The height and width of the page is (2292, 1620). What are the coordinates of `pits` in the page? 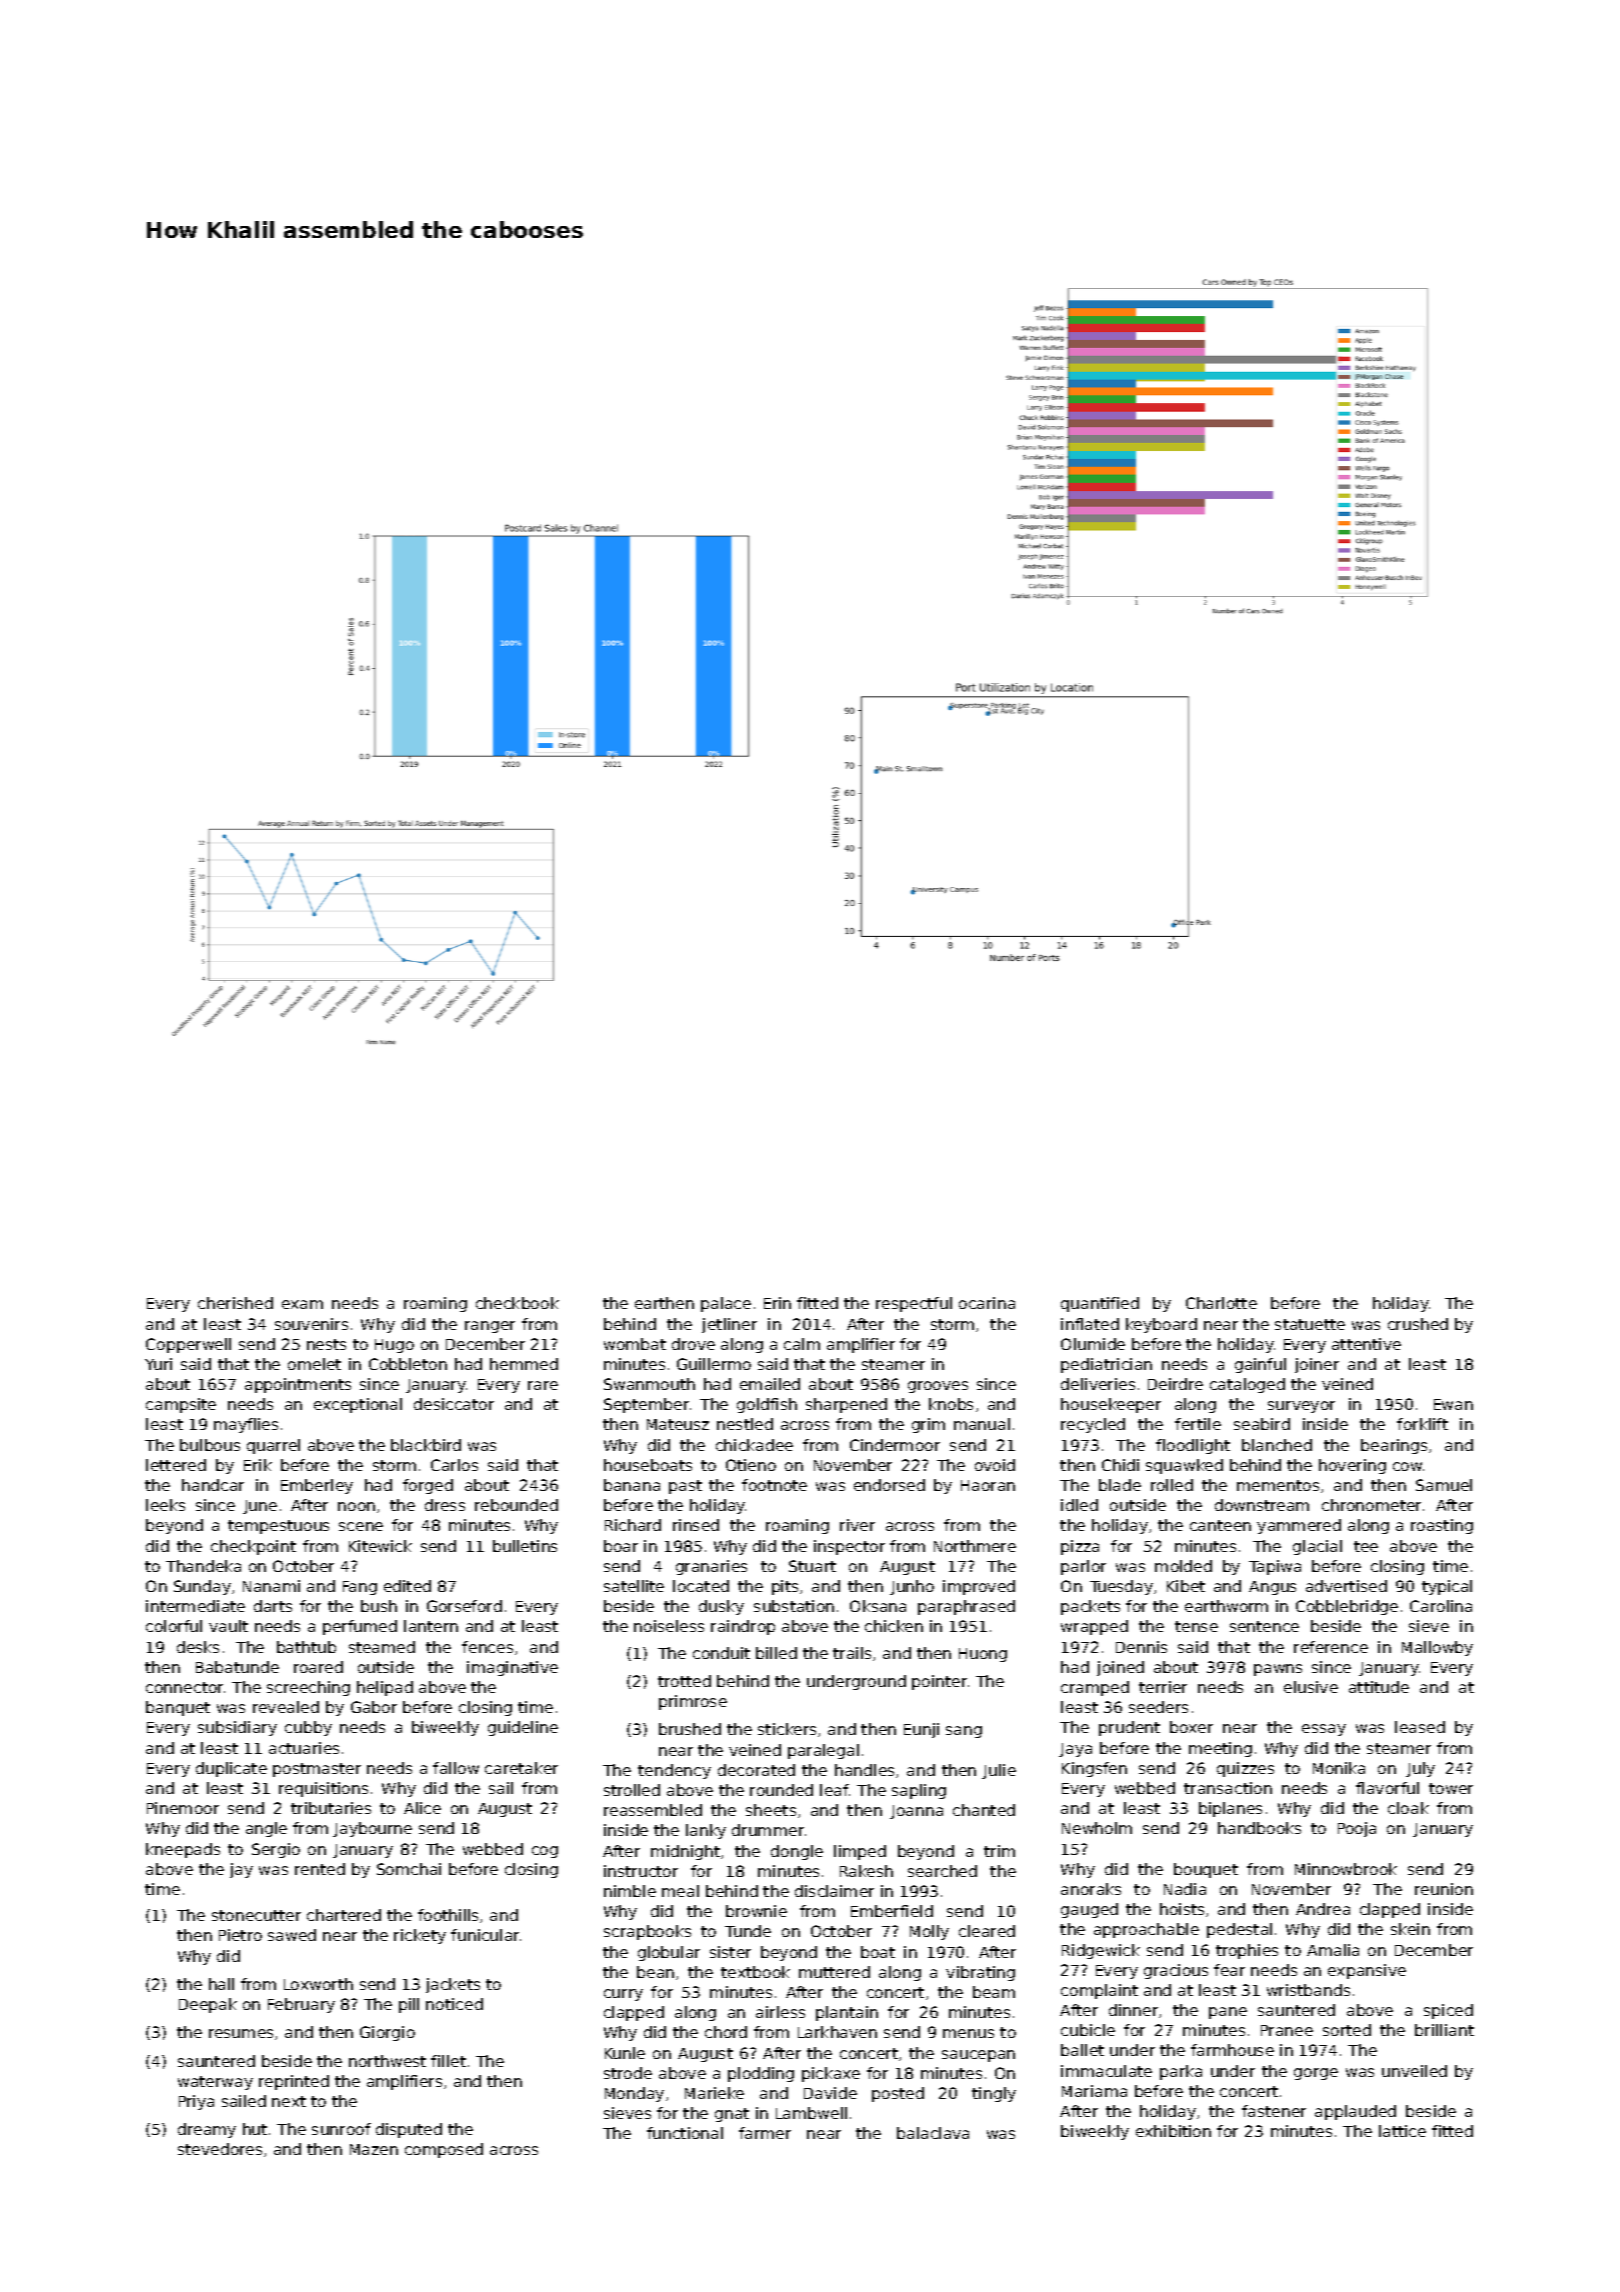 It's located at (785, 1587).
